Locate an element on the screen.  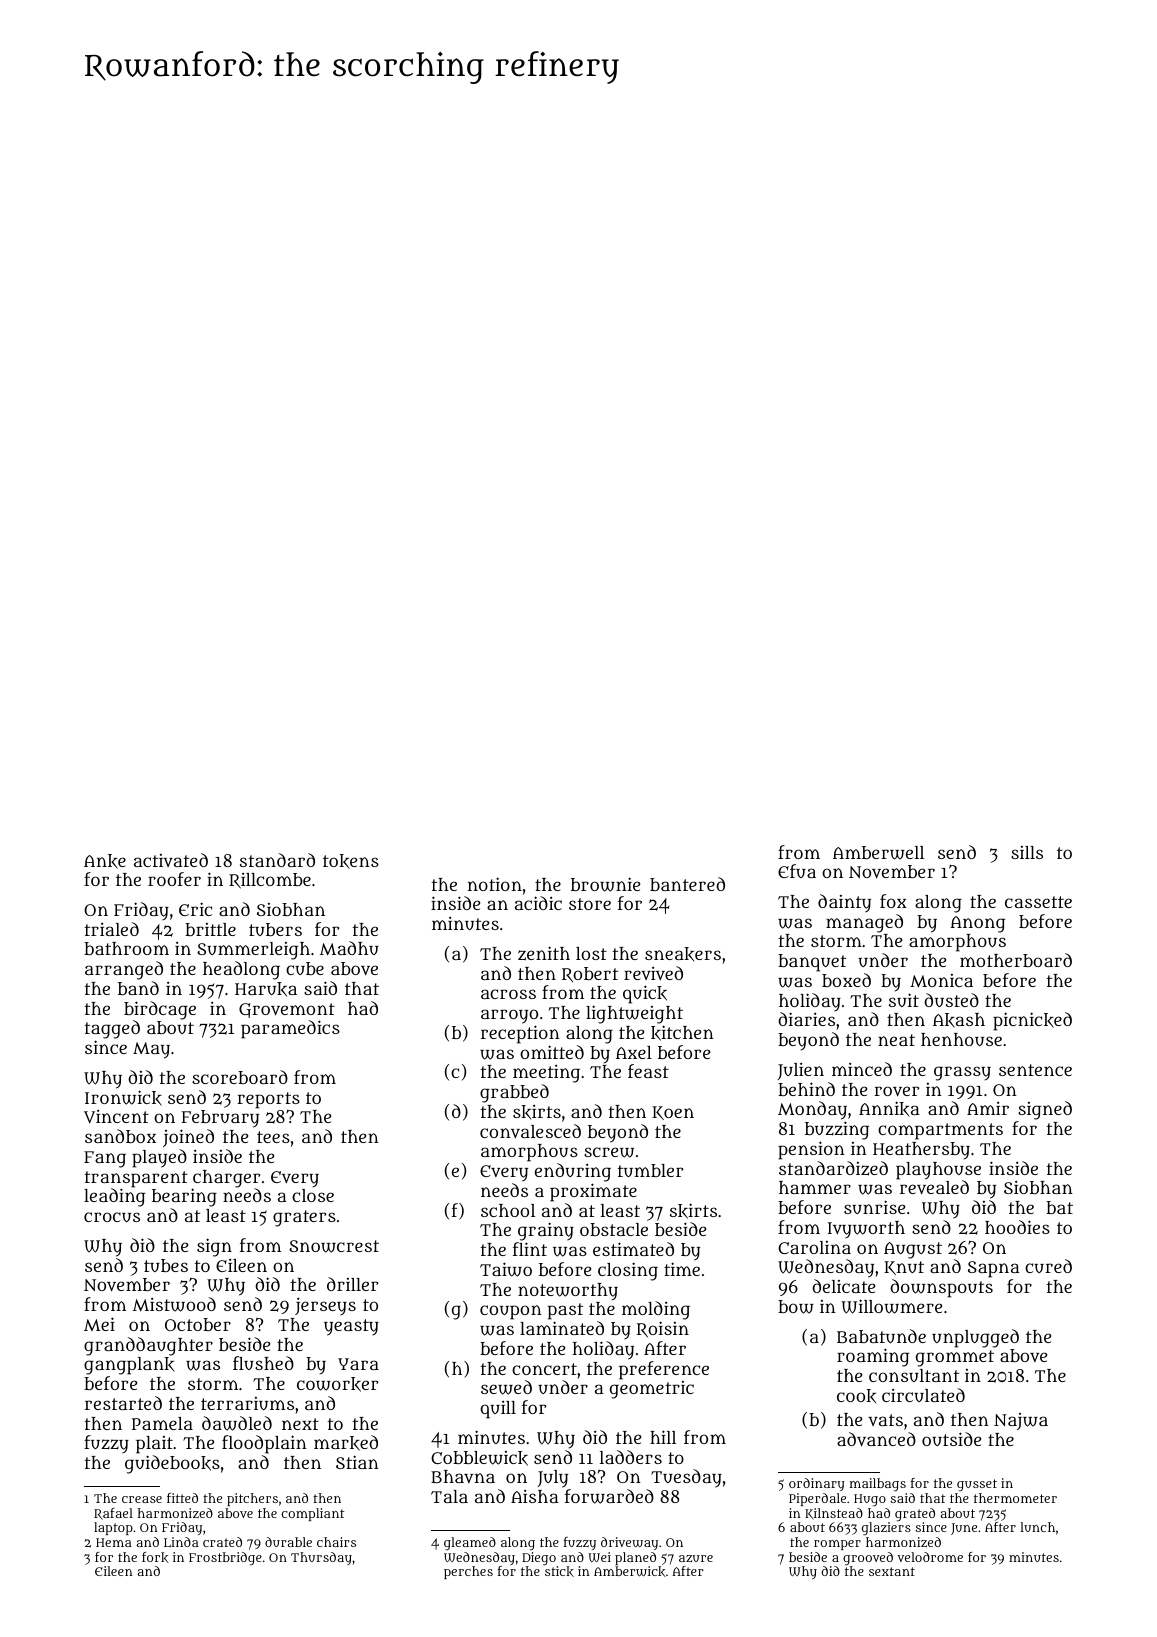
brownie is located at coordinates (605, 884).
